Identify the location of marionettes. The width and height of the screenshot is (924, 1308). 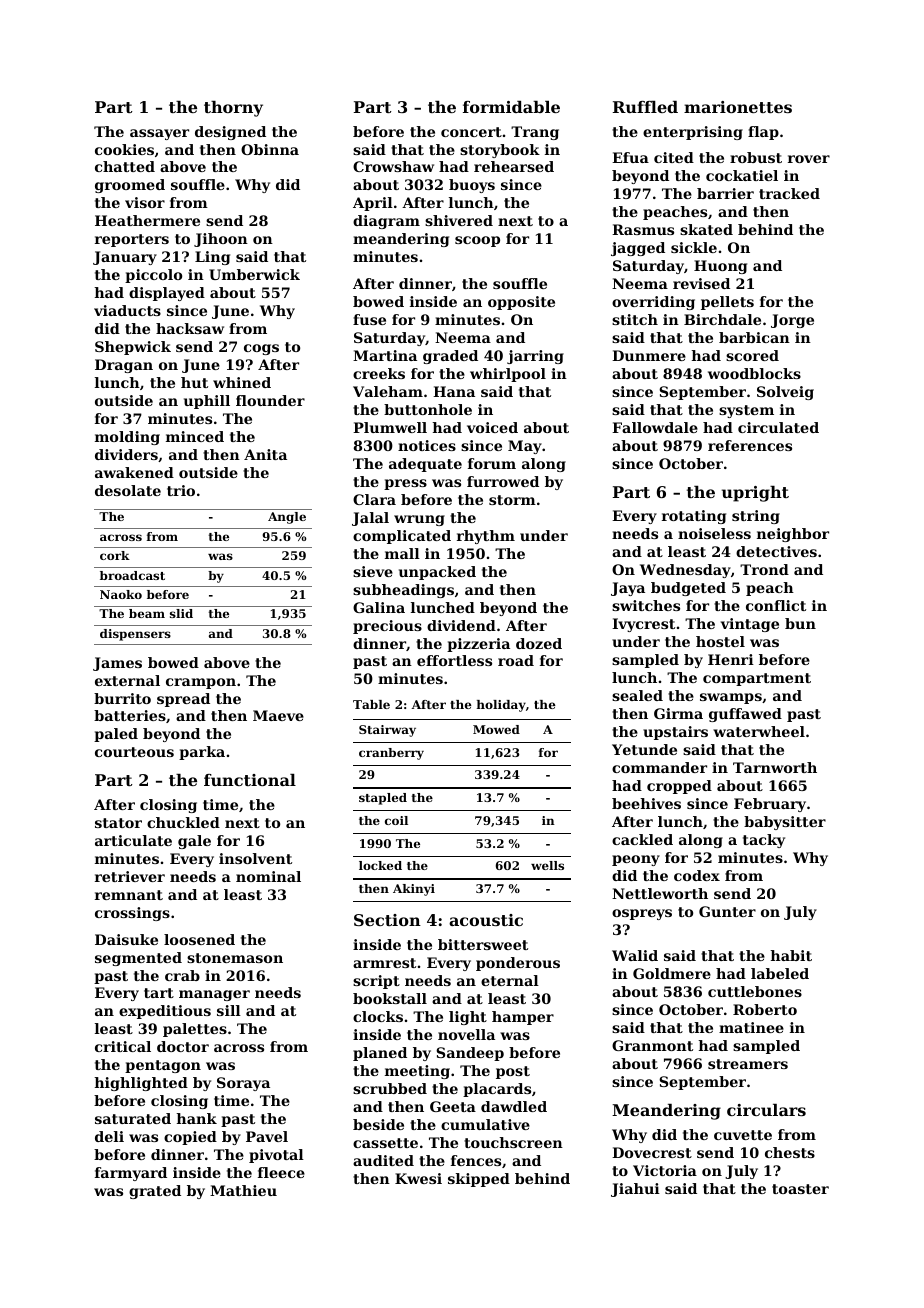
(738, 107).
